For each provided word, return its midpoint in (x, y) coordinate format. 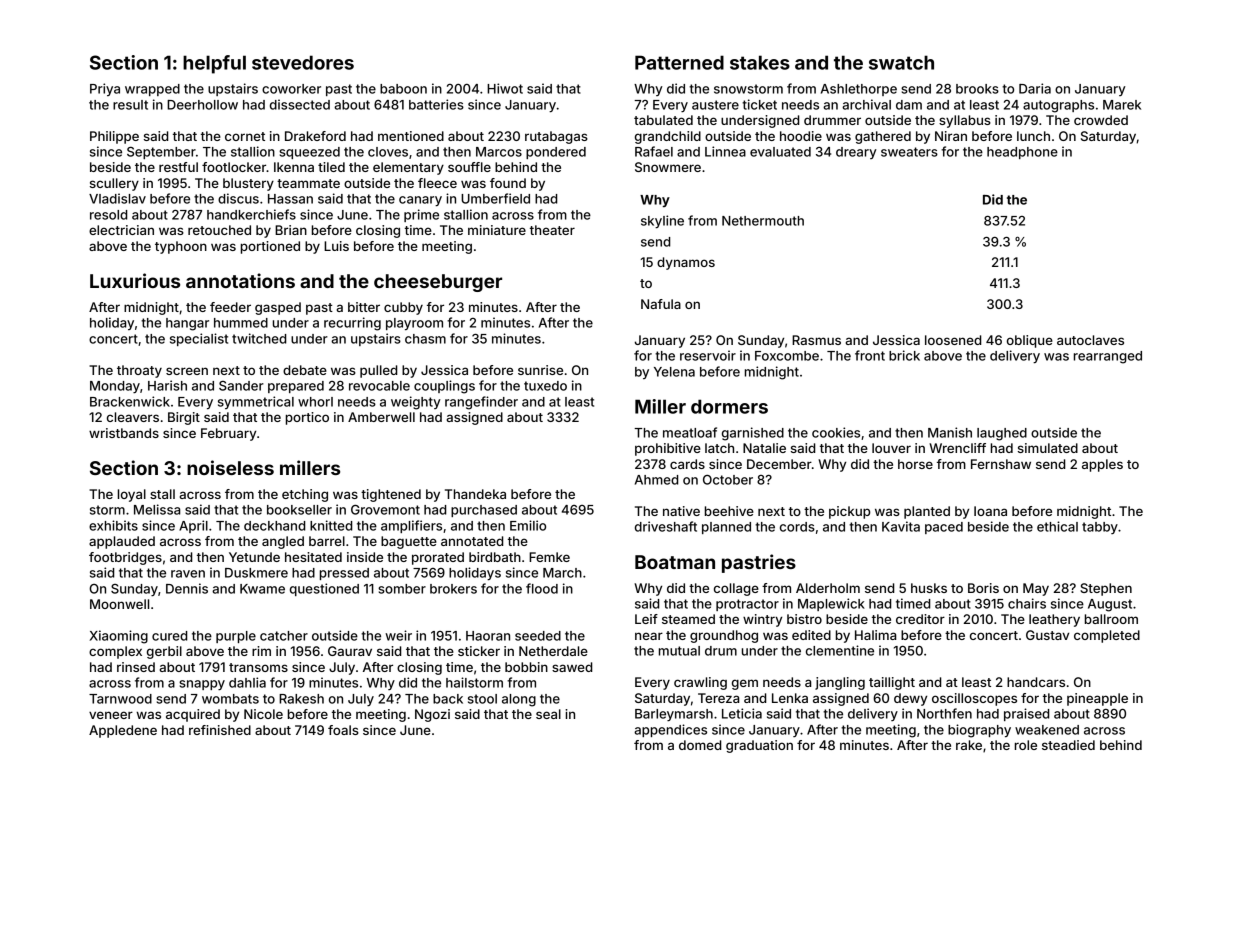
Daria (1035, 88)
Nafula (661, 304)
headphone (1022, 153)
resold (108, 215)
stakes (760, 62)
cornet (245, 136)
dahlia (247, 682)
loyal (132, 495)
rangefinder (481, 403)
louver (891, 448)
